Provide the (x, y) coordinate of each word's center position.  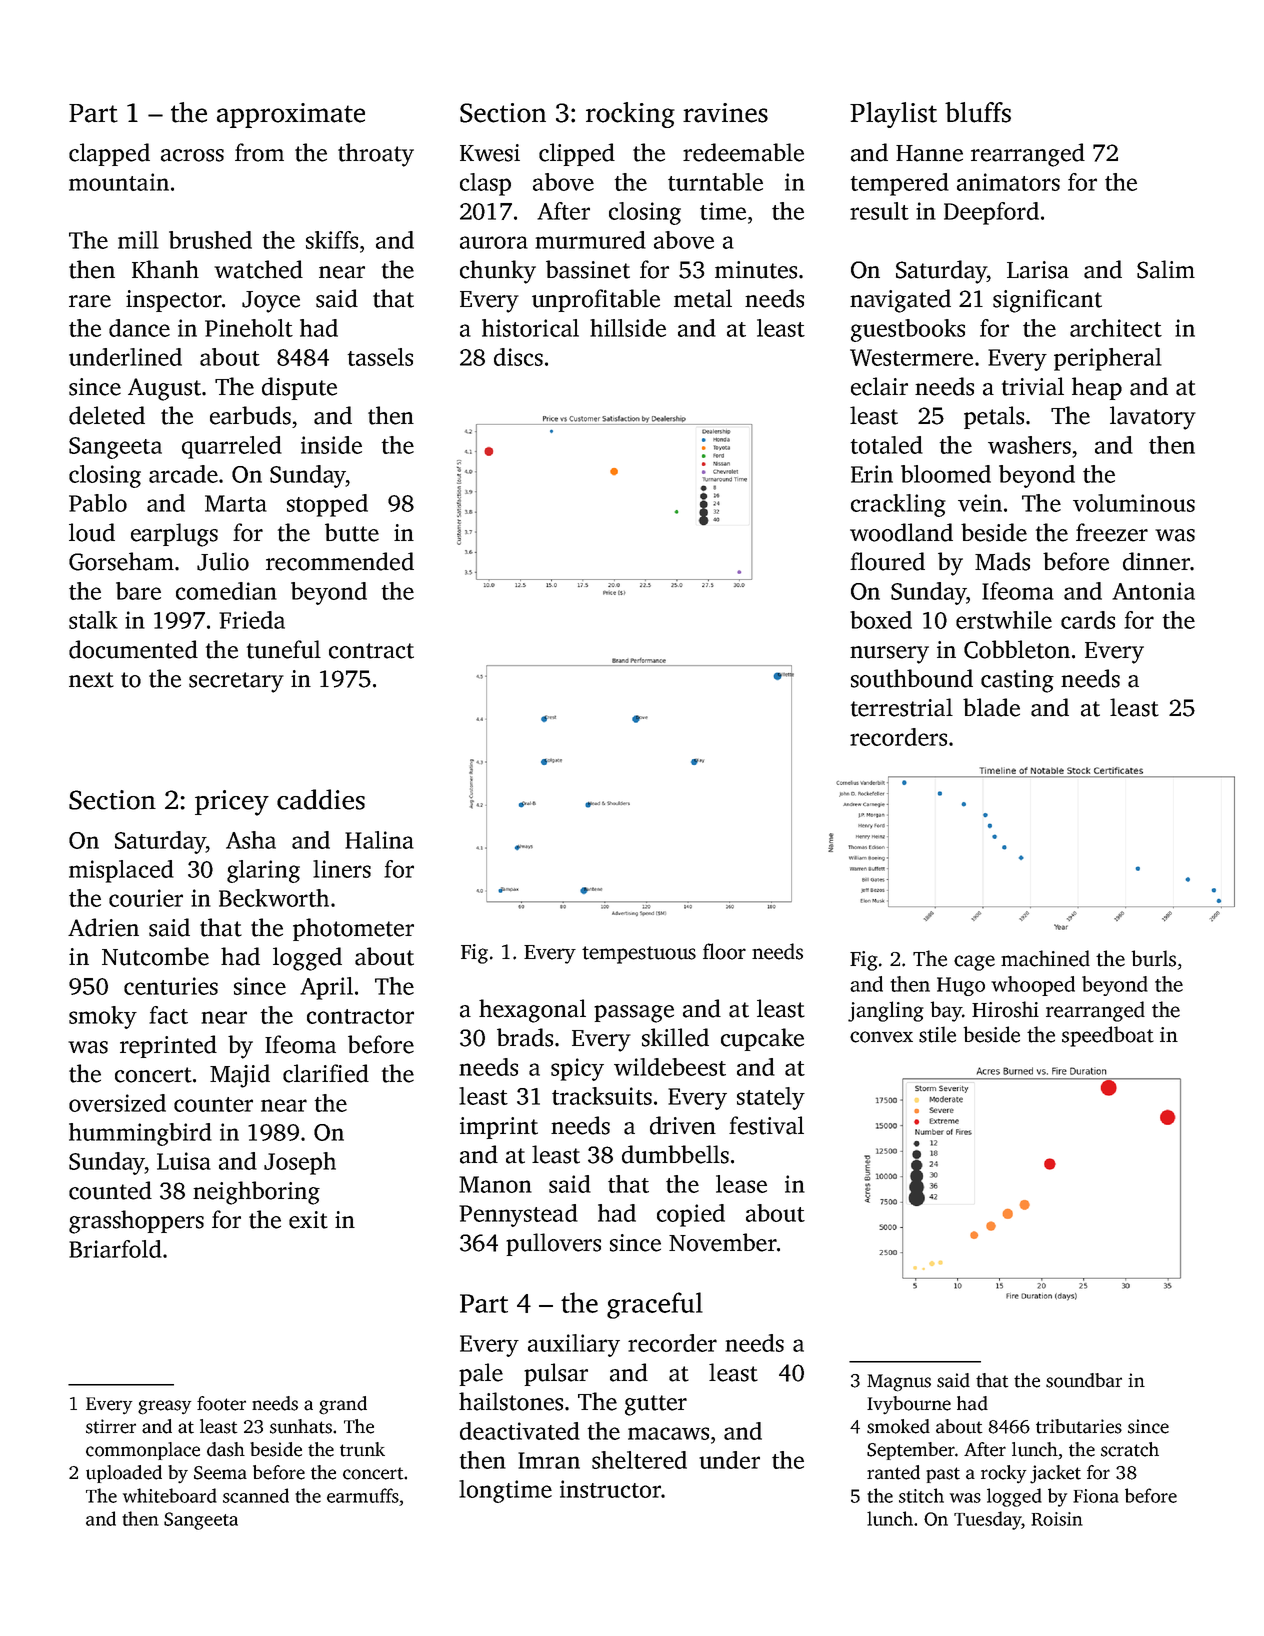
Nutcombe (155, 956)
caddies (321, 799)
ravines (725, 113)
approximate (291, 115)
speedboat (1108, 1036)
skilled (675, 1037)
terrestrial (902, 707)
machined (1045, 958)
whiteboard (170, 1495)
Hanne (929, 153)
